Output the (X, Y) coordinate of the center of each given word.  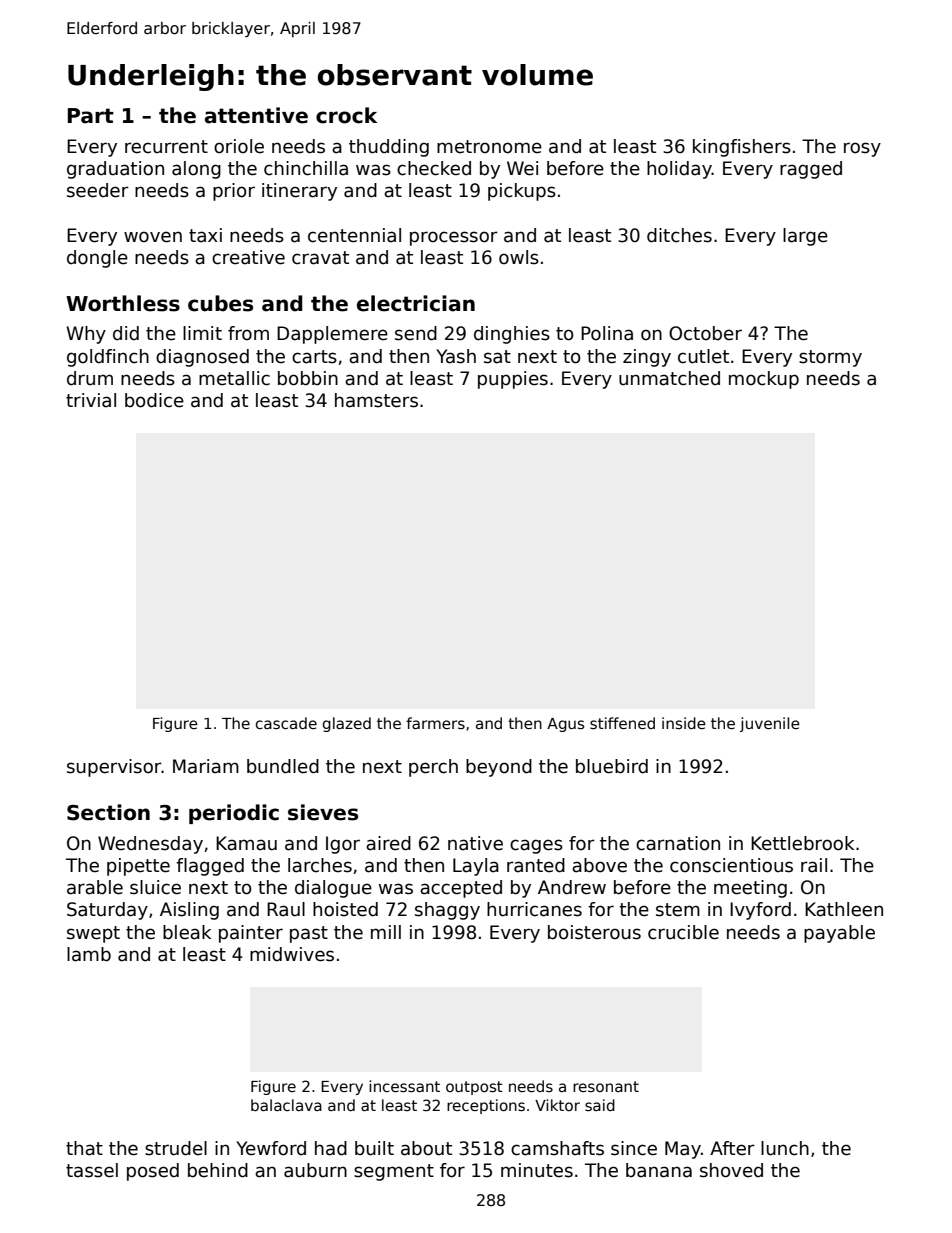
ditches (679, 235)
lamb (89, 954)
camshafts (557, 1148)
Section (108, 812)
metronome (489, 147)
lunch (785, 1148)
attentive (256, 115)
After (732, 1148)
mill (386, 932)
